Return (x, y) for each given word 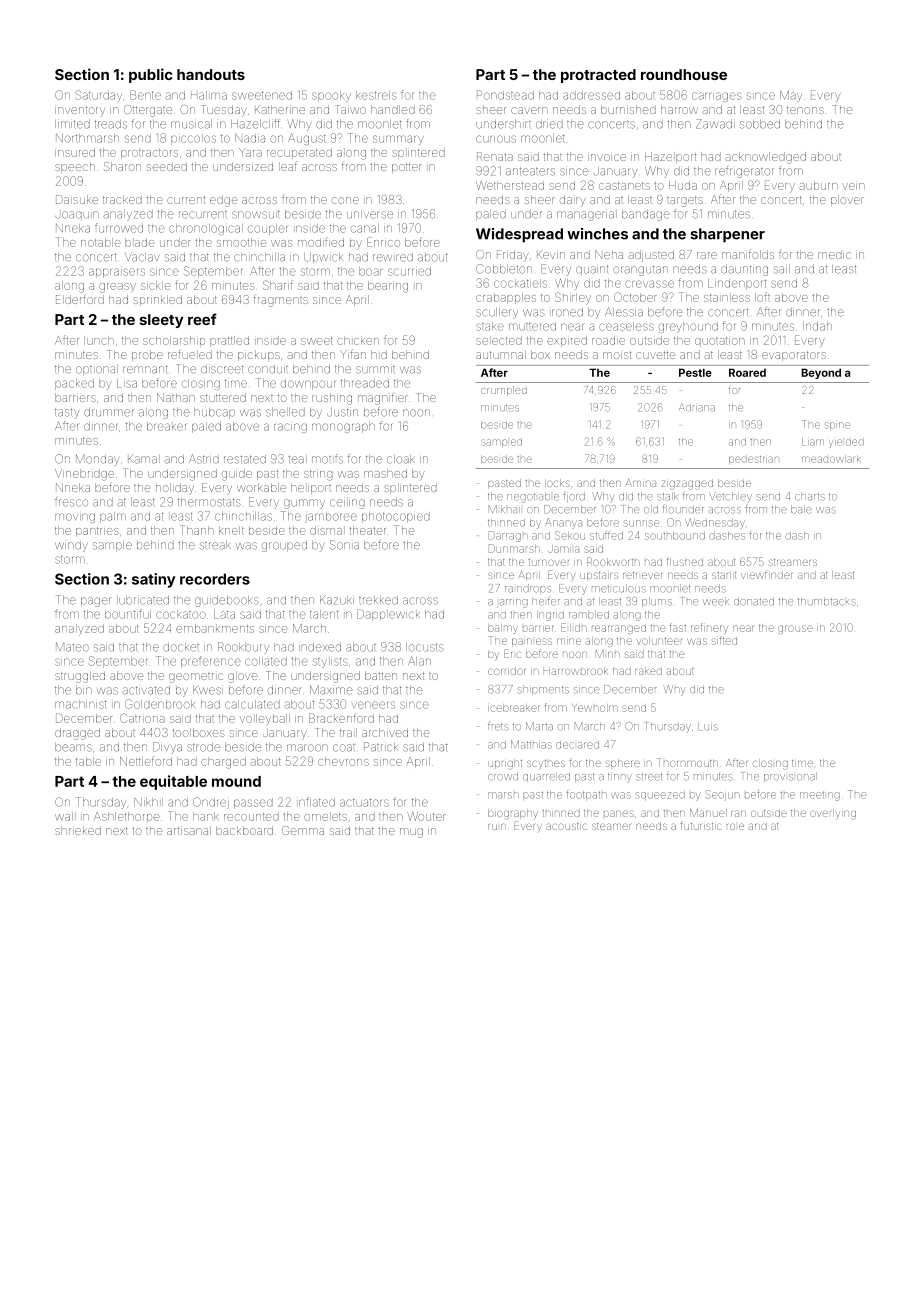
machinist (81, 704)
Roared (747, 372)
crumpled (504, 391)
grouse (795, 629)
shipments (543, 690)
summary (398, 140)
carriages (717, 97)
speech (75, 168)
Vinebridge (84, 475)
